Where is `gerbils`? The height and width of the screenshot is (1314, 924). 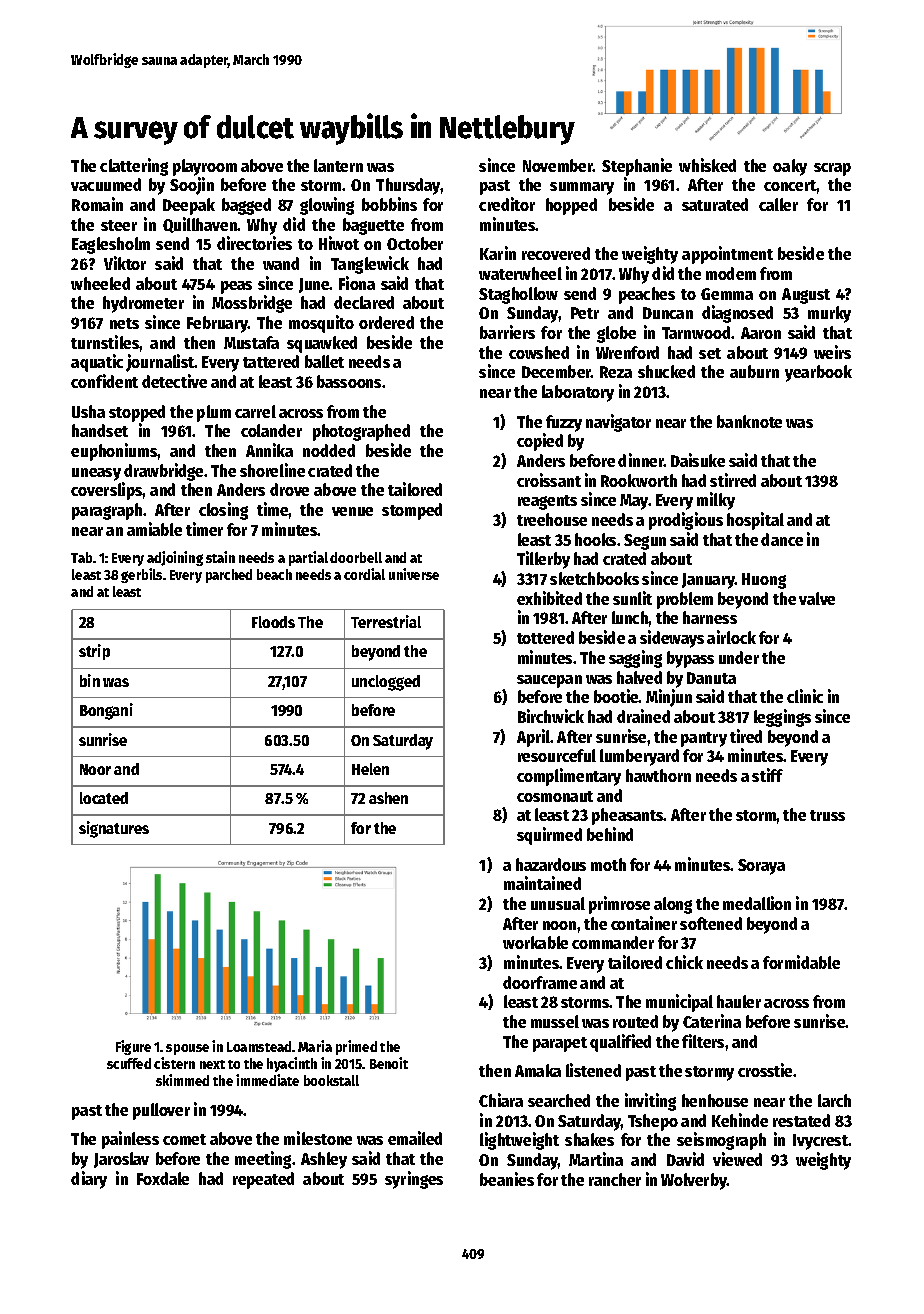 gerbils is located at coordinates (141, 575).
